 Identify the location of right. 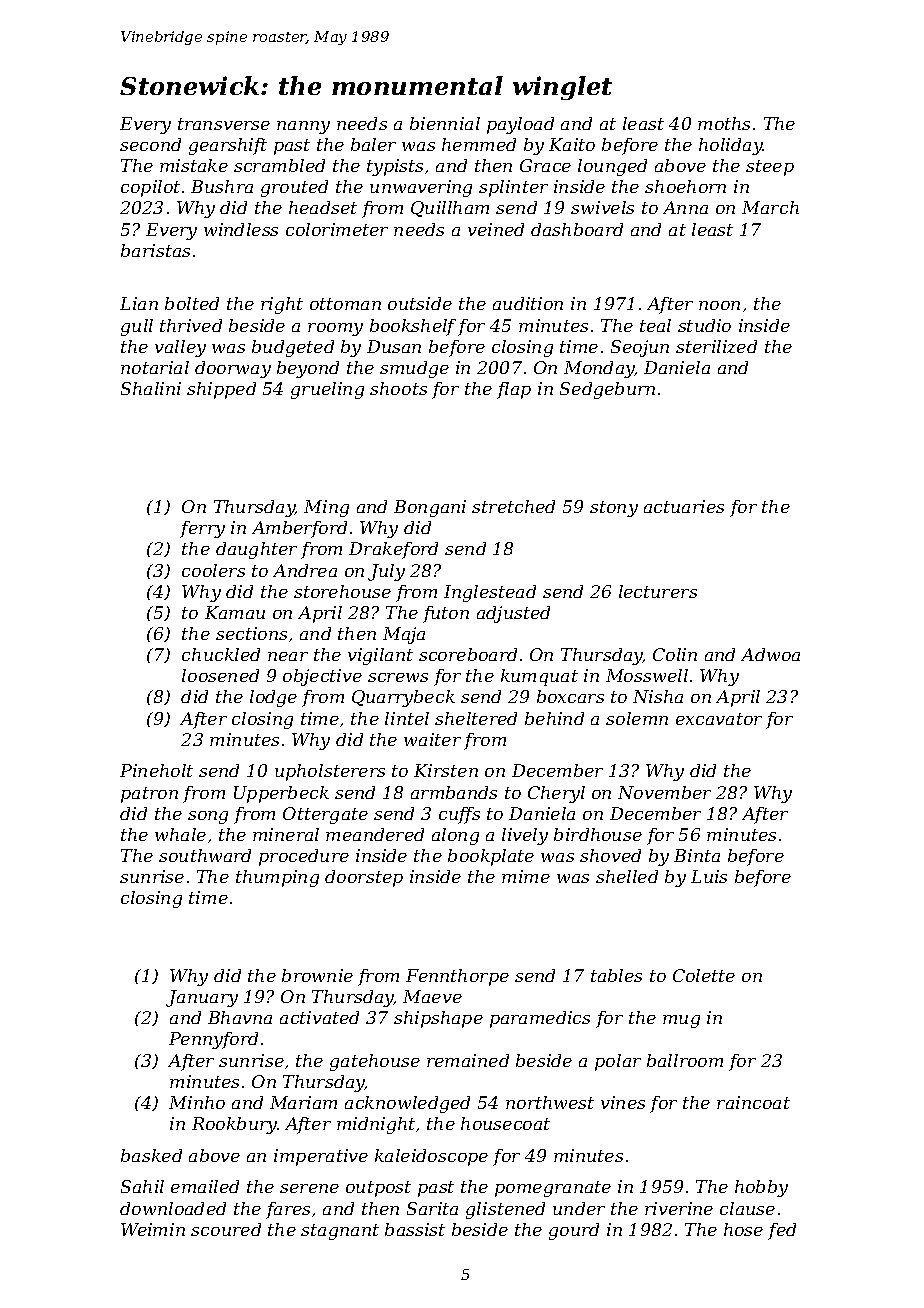
(282, 305).
